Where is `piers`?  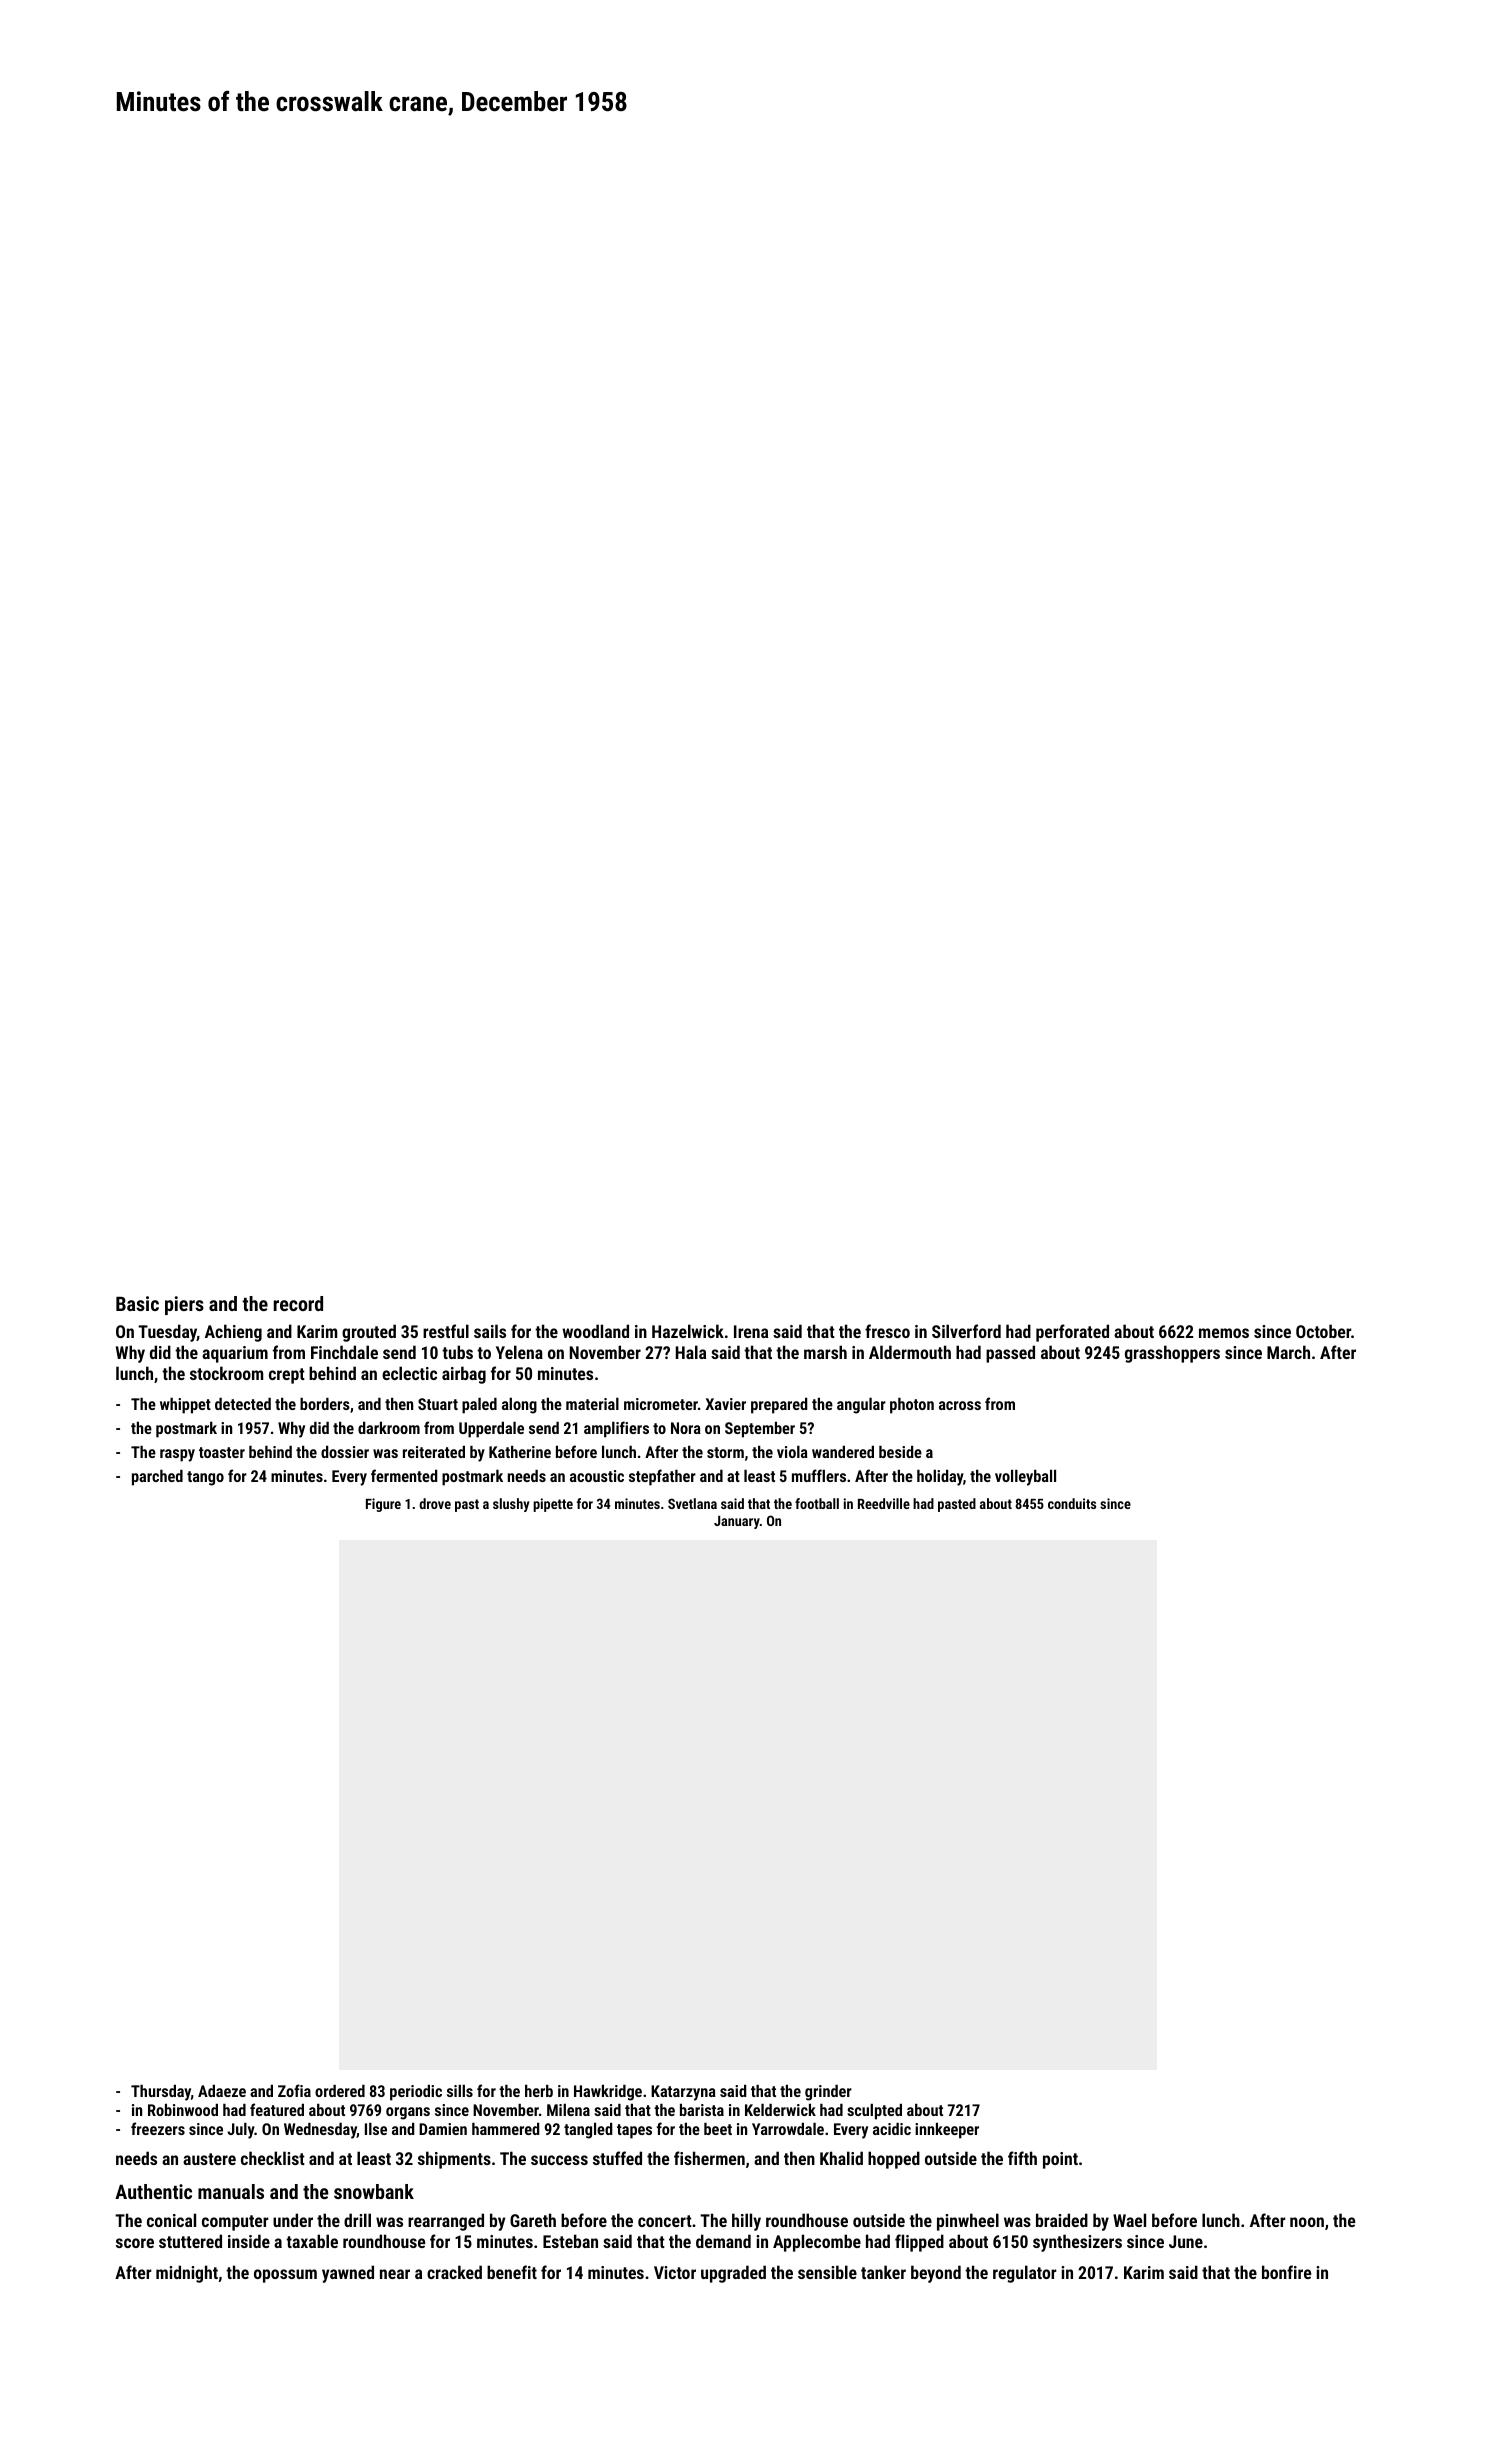
piers is located at coordinates (184, 1305).
